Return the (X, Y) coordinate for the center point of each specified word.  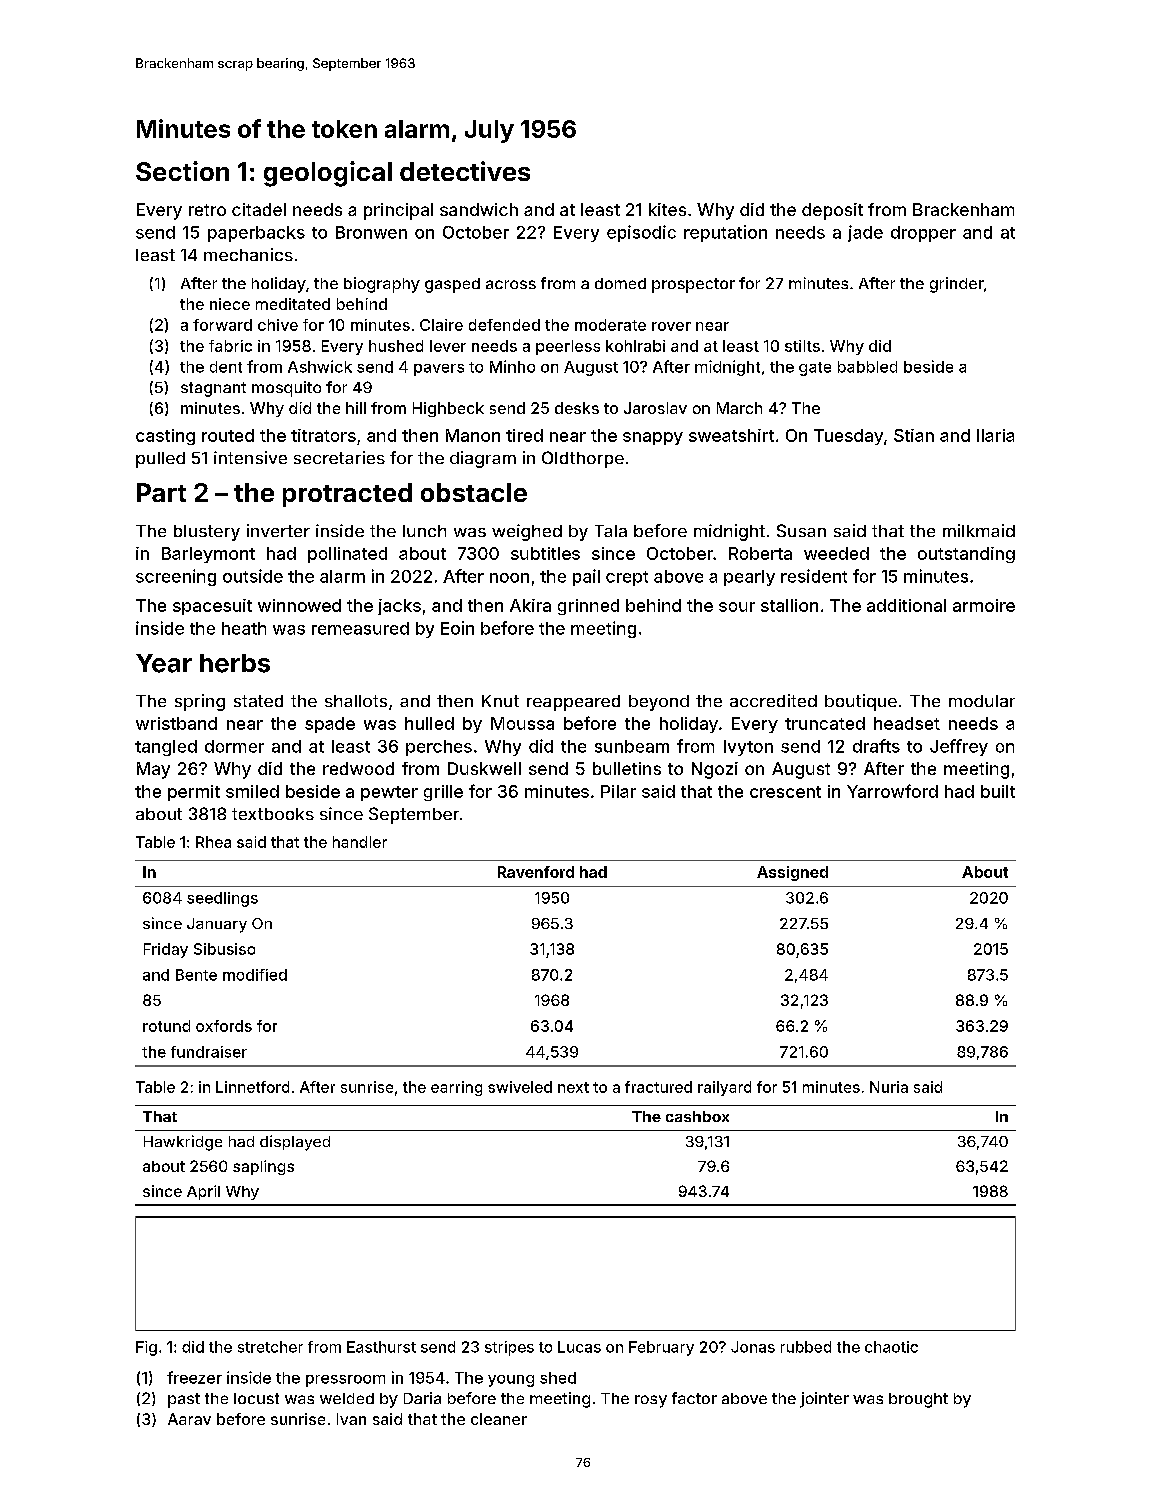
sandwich (479, 209)
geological (328, 174)
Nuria (889, 1087)
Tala (611, 531)
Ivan (351, 1419)
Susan (801, 530)
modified (255, 975)
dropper (923, 234)
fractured (658, 1087)
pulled (160, 460)
